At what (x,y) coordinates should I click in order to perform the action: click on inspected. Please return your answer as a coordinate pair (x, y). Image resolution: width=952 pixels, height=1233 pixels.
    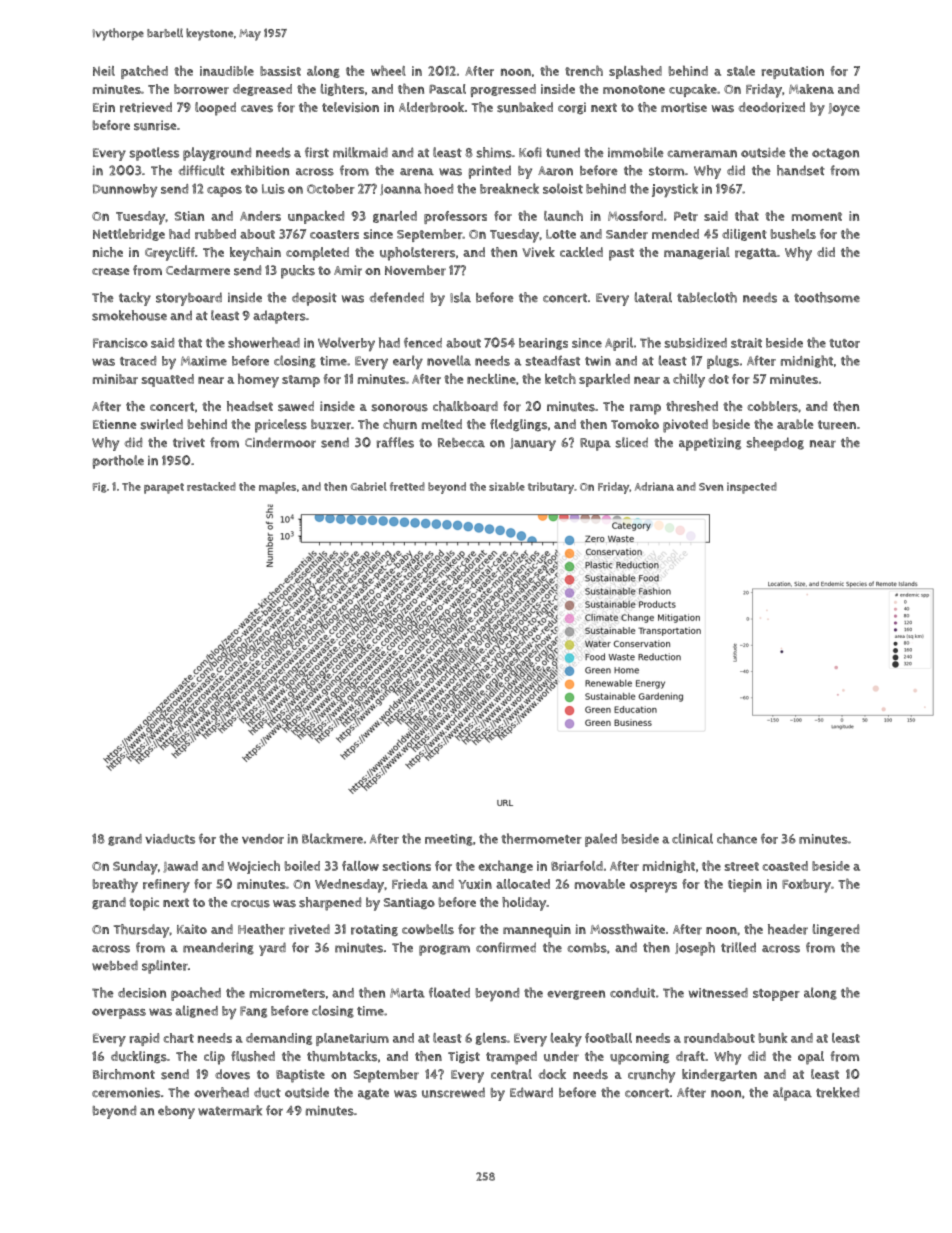
    Looking at the image, I should click on (752, 488).
